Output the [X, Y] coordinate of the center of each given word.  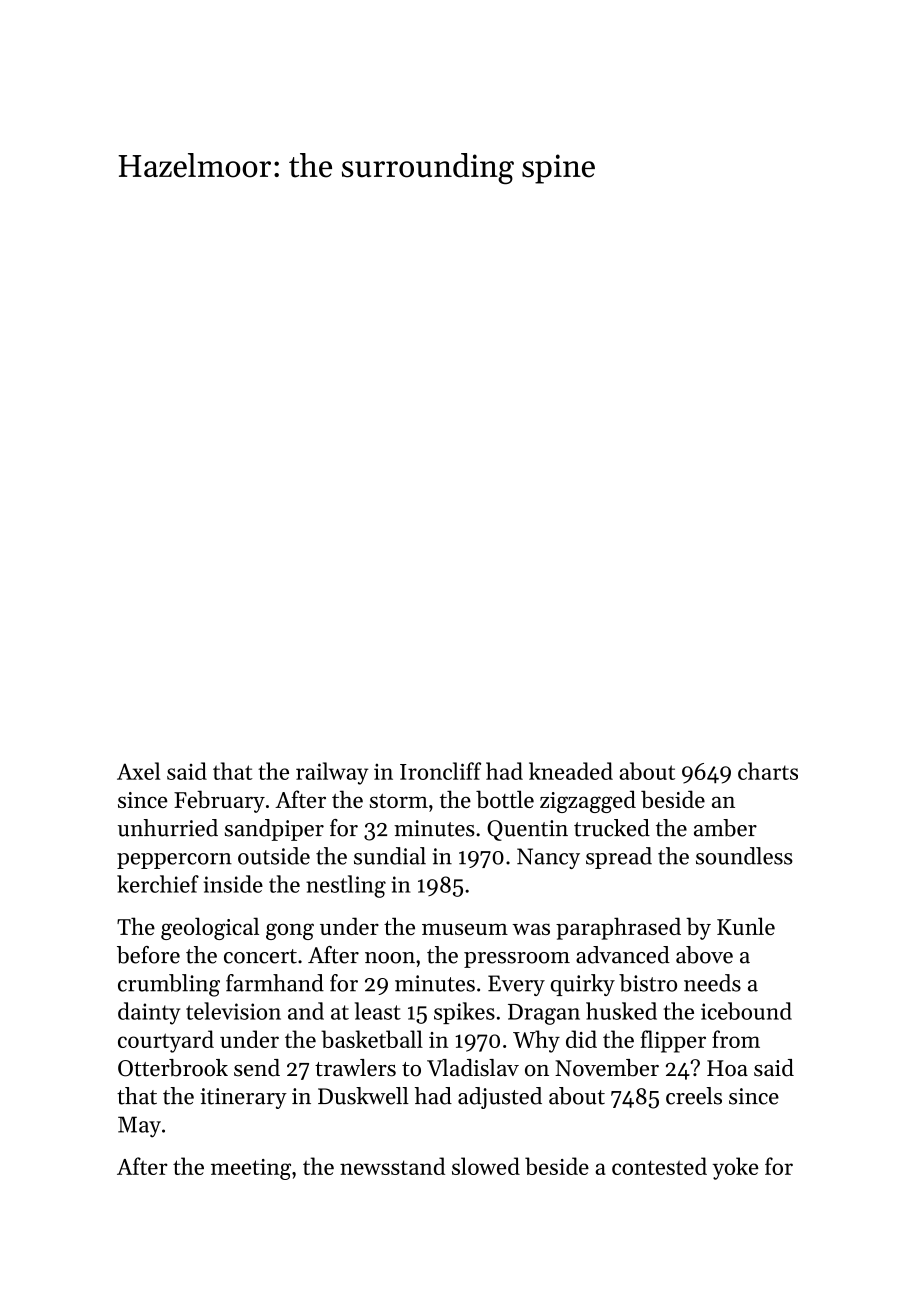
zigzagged [588, 801]
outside [274, 856]
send [257, 1068]
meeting [251, 1169]
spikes [464, 1013]
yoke [735, 1168]
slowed [486, 1166]
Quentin [527, 830]
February [219, 801]
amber [725, 828]
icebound [746, 1011]
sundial [390, 856]
